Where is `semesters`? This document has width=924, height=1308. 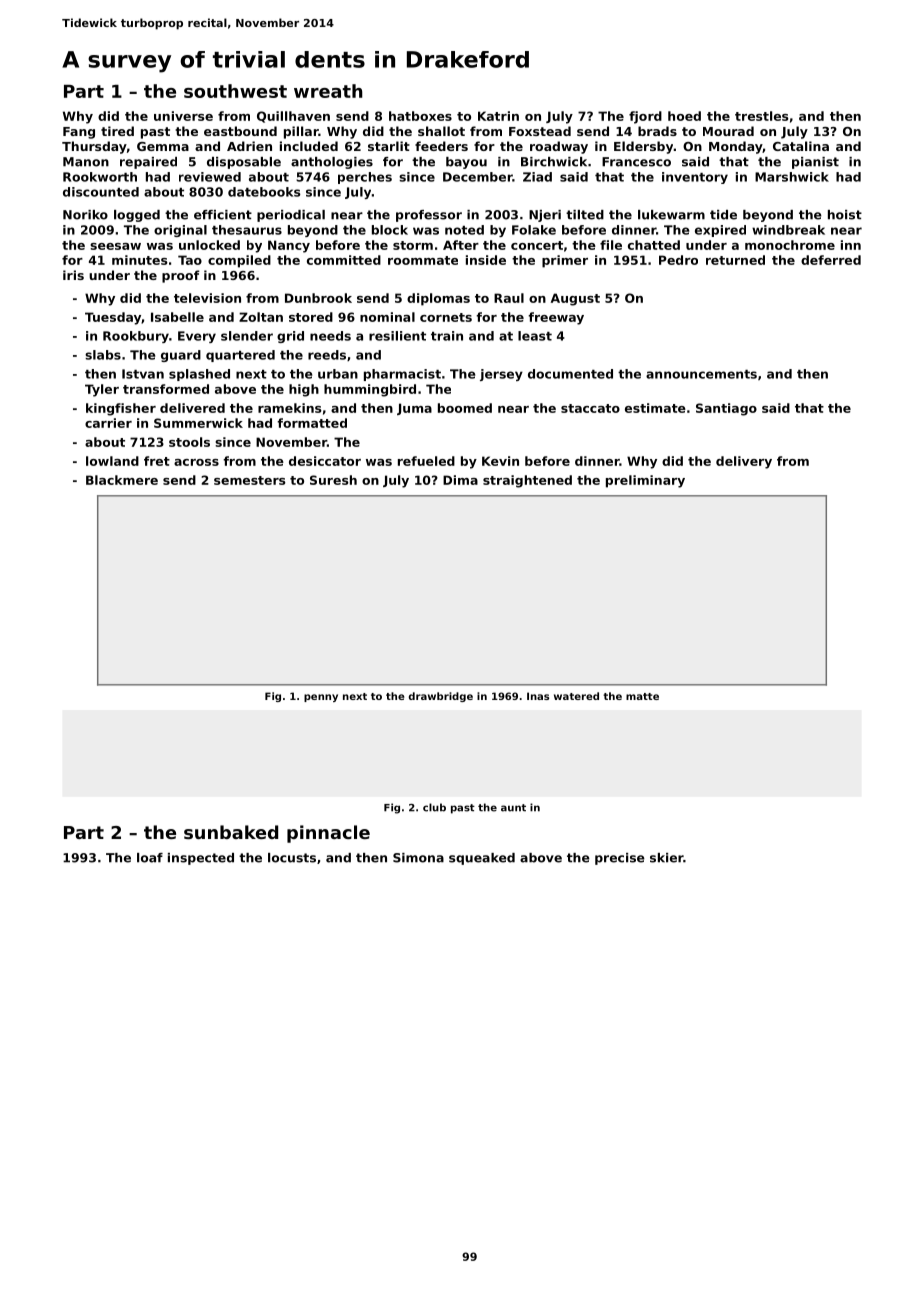 semesters is located at coordinates (250, 480).
